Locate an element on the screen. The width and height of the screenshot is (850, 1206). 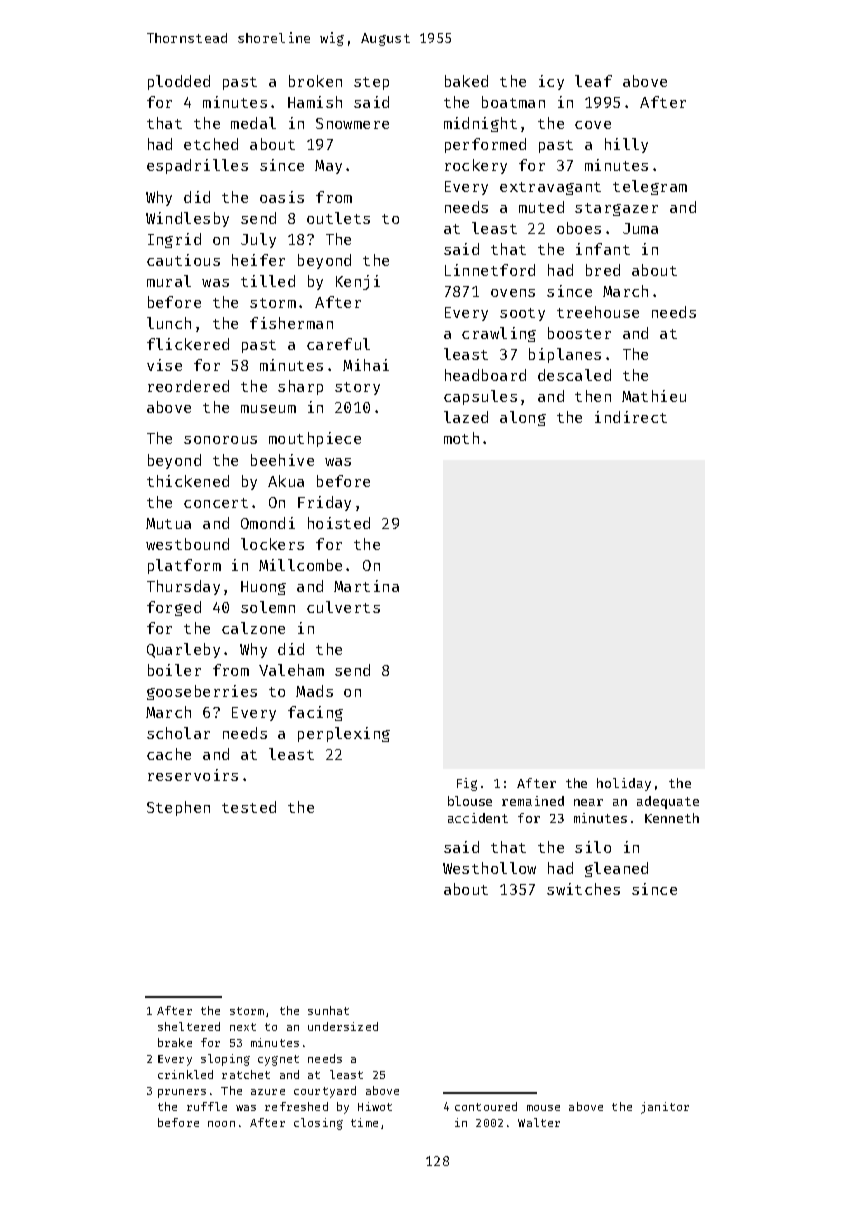
moth is located at coordinates (461, 438).
